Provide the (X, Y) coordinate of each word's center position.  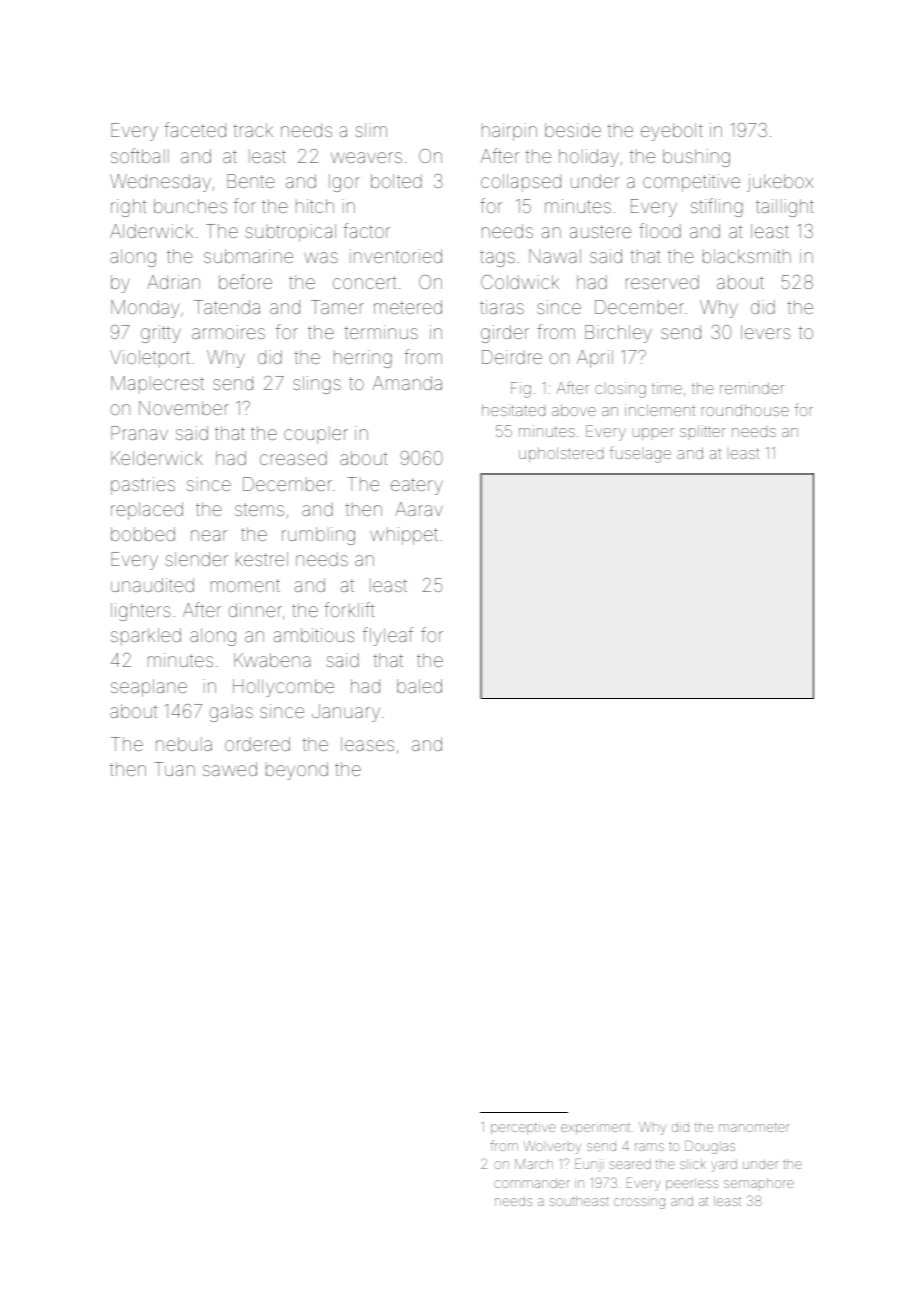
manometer (754, 1127)
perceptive (523, 1128)
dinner (255, 610)
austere (600, 231)
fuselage (640, 454)
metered (408, 307)
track (253, 130)
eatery (417, 486)
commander (532, 1183)
